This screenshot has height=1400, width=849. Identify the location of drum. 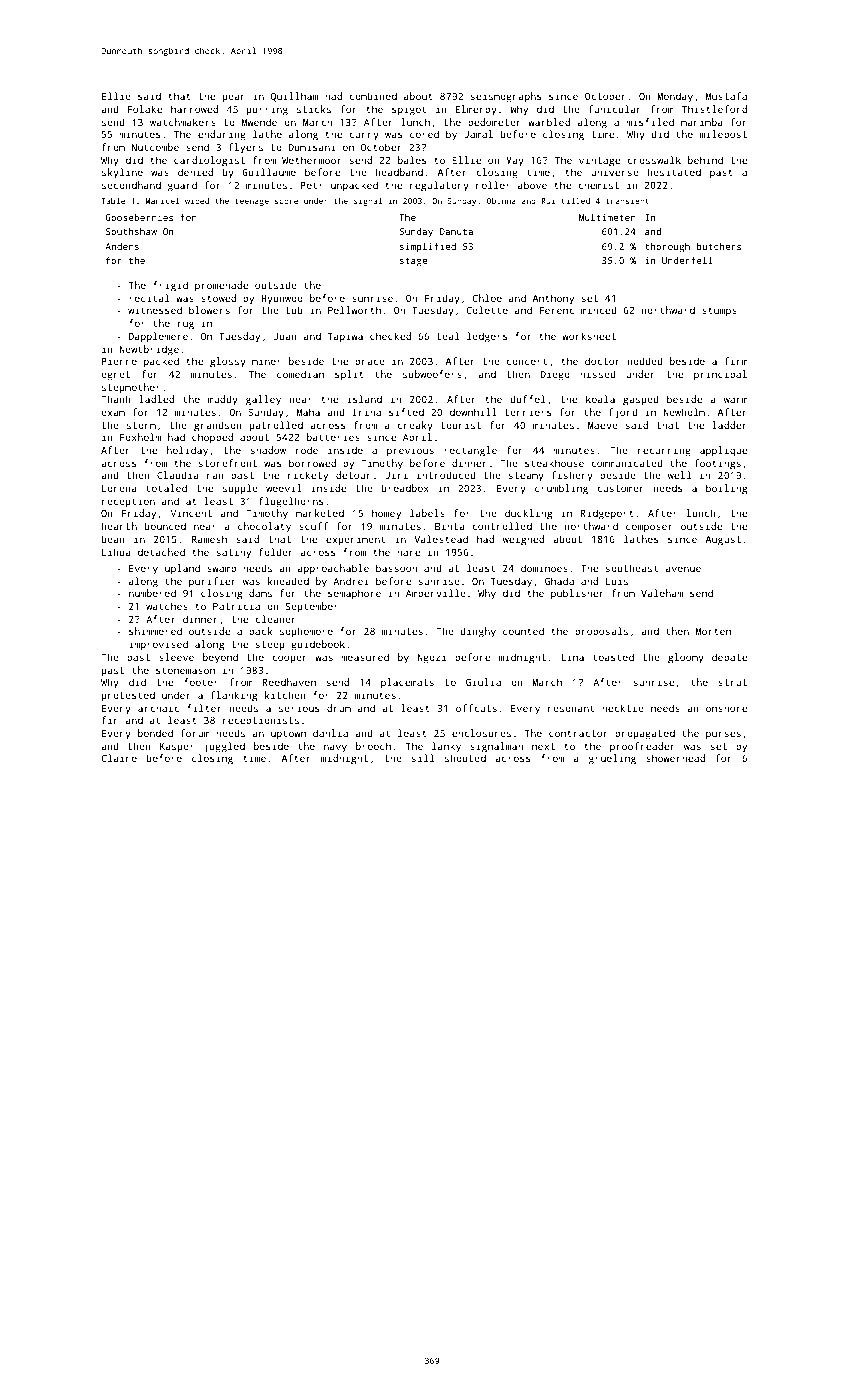
(339, 708).
